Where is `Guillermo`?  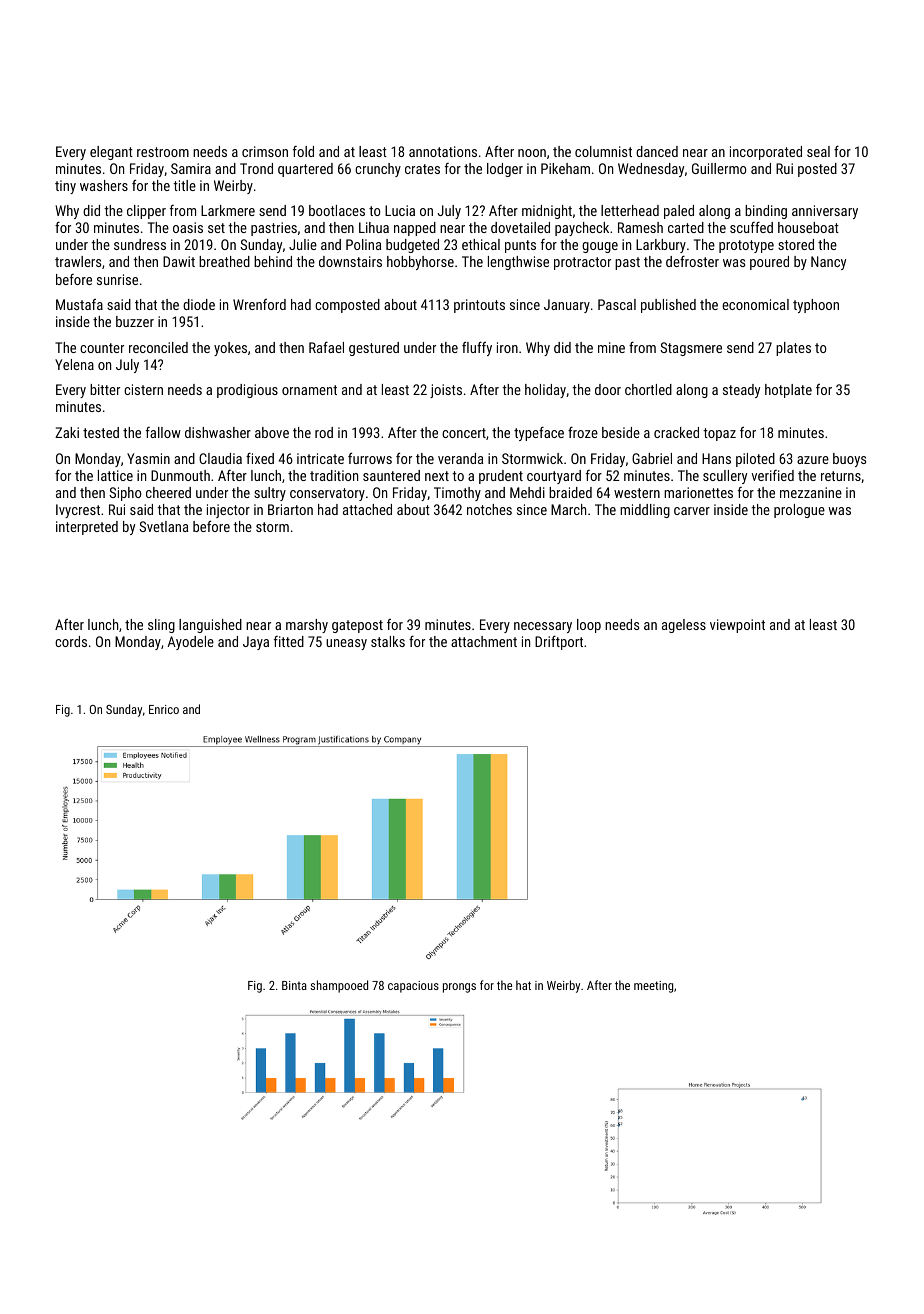 Guillermo is located at coordinates (719, 168).
